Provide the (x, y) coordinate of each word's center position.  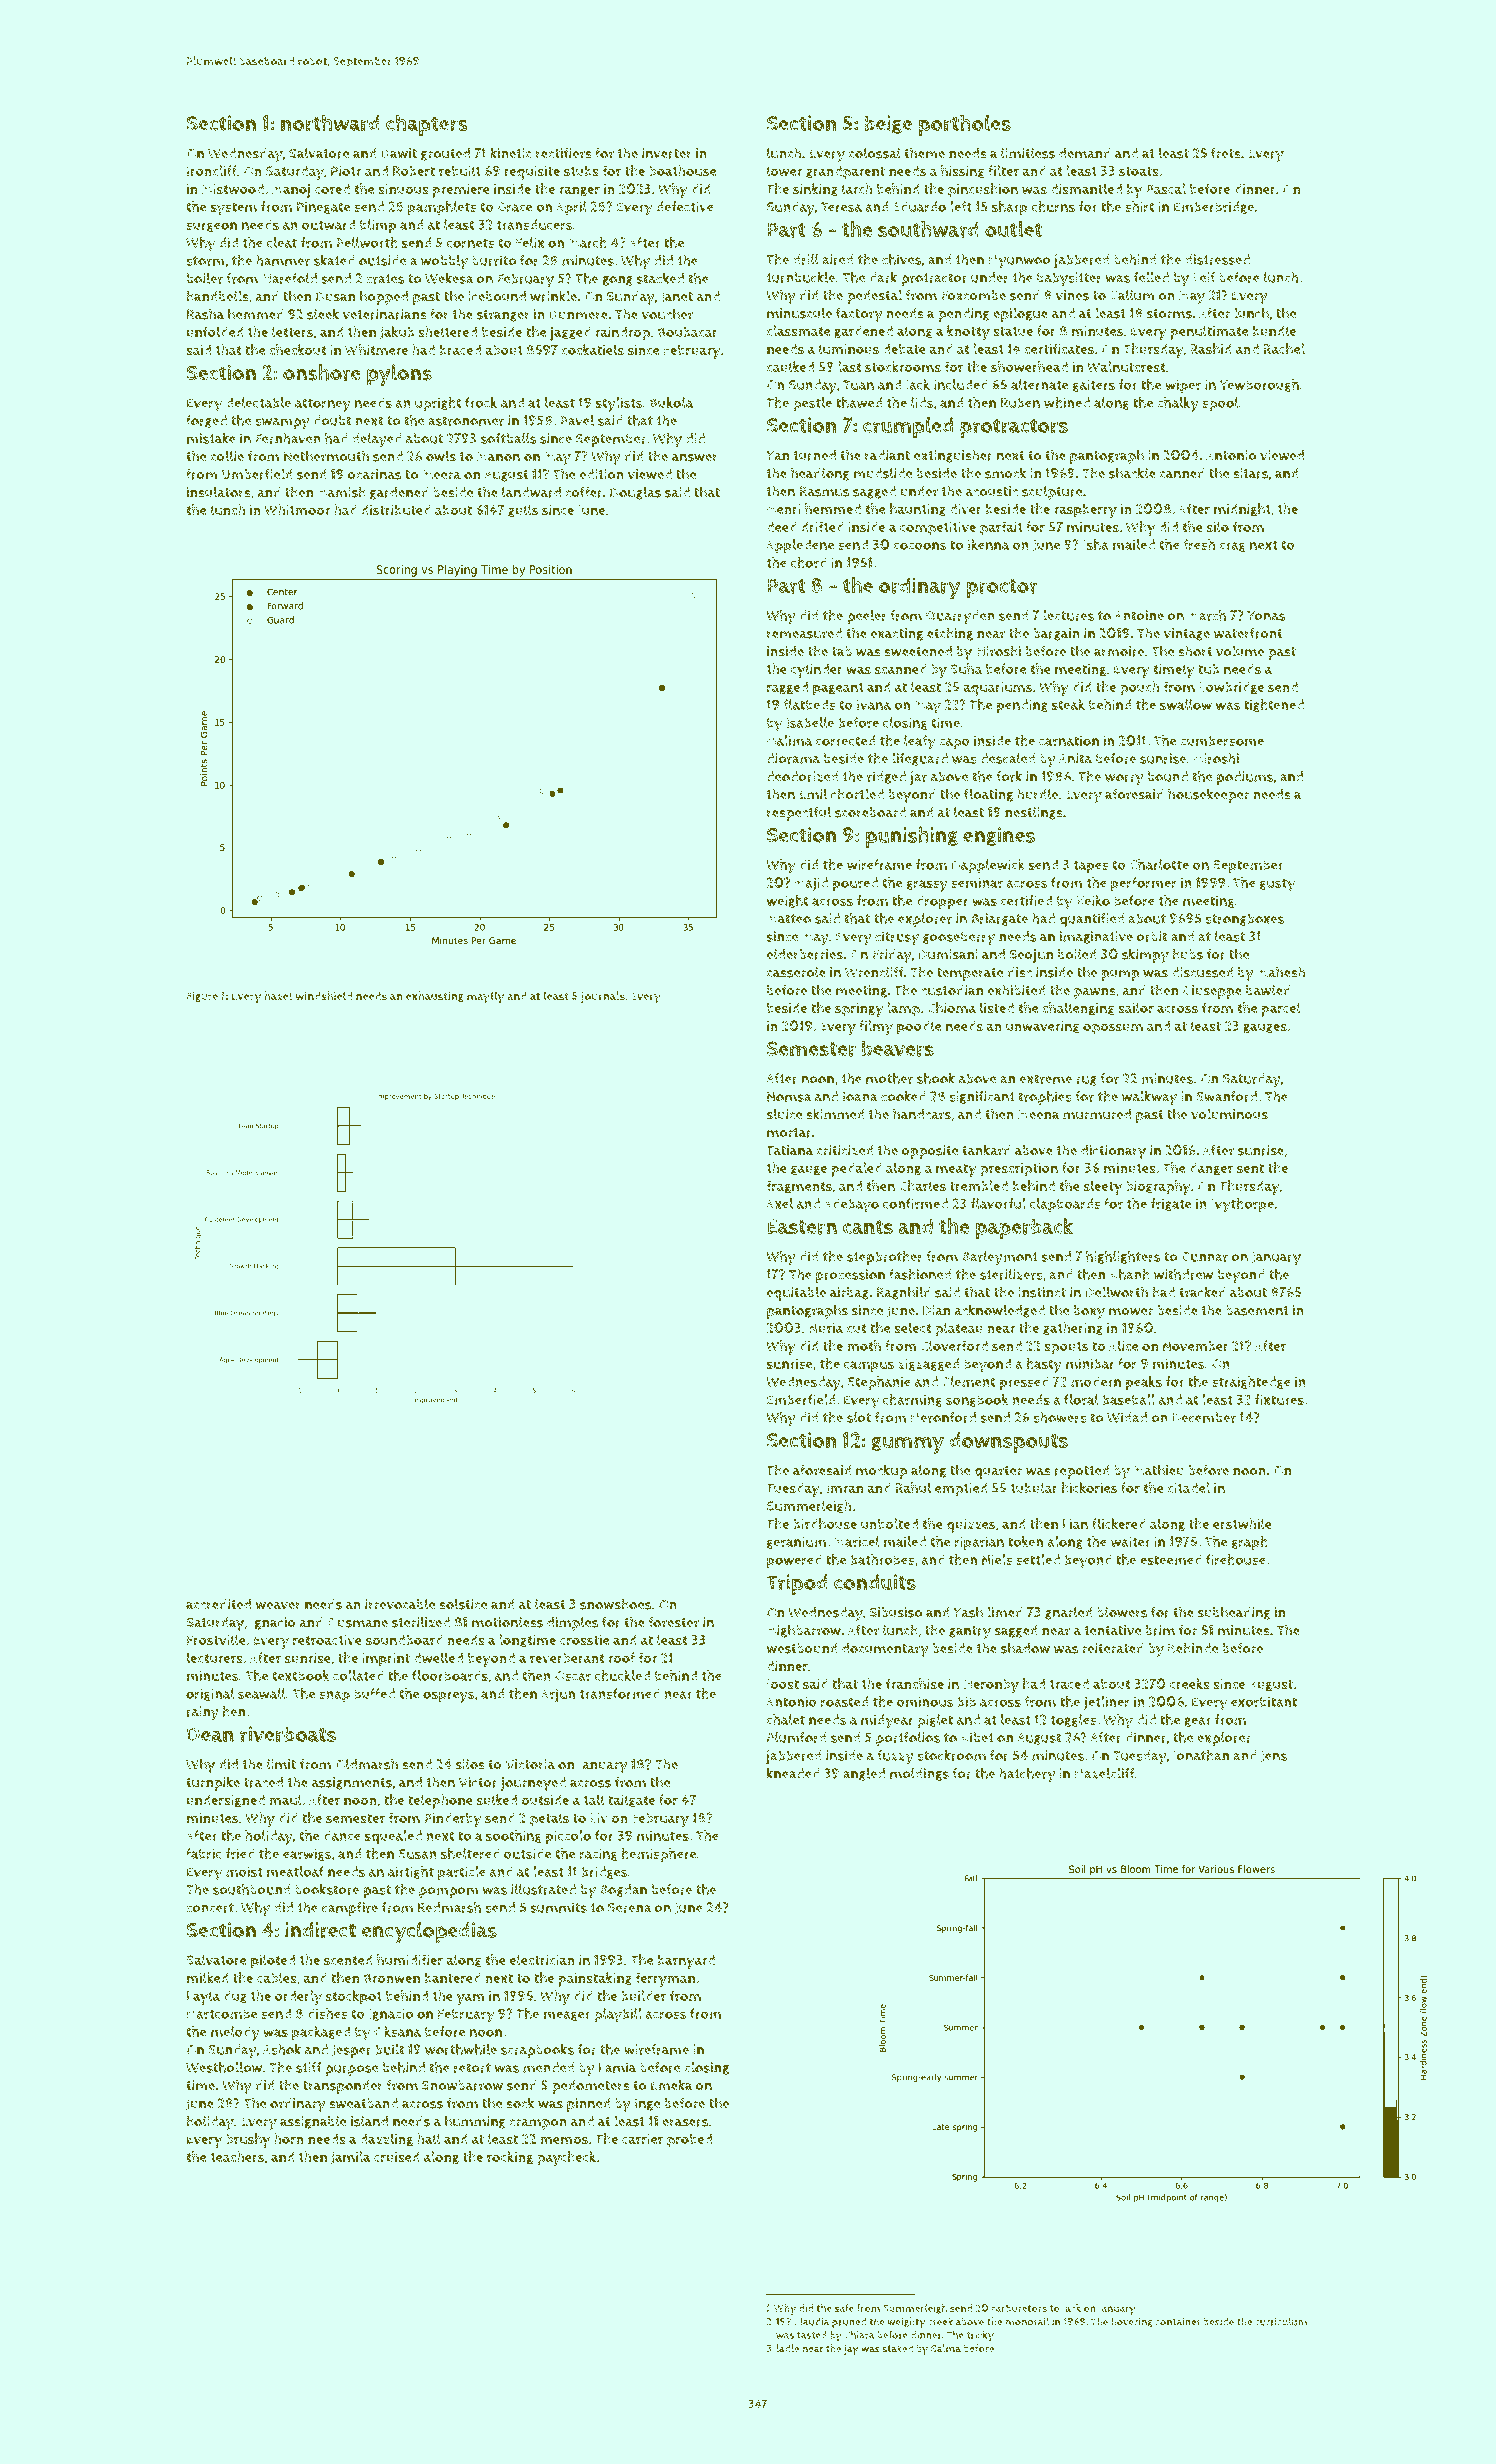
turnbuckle (800, 277)
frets (1226, 153)
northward (330, 123)
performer (1144, 884)
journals (603, 997)
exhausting (435, 996)
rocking (510, 2158)
